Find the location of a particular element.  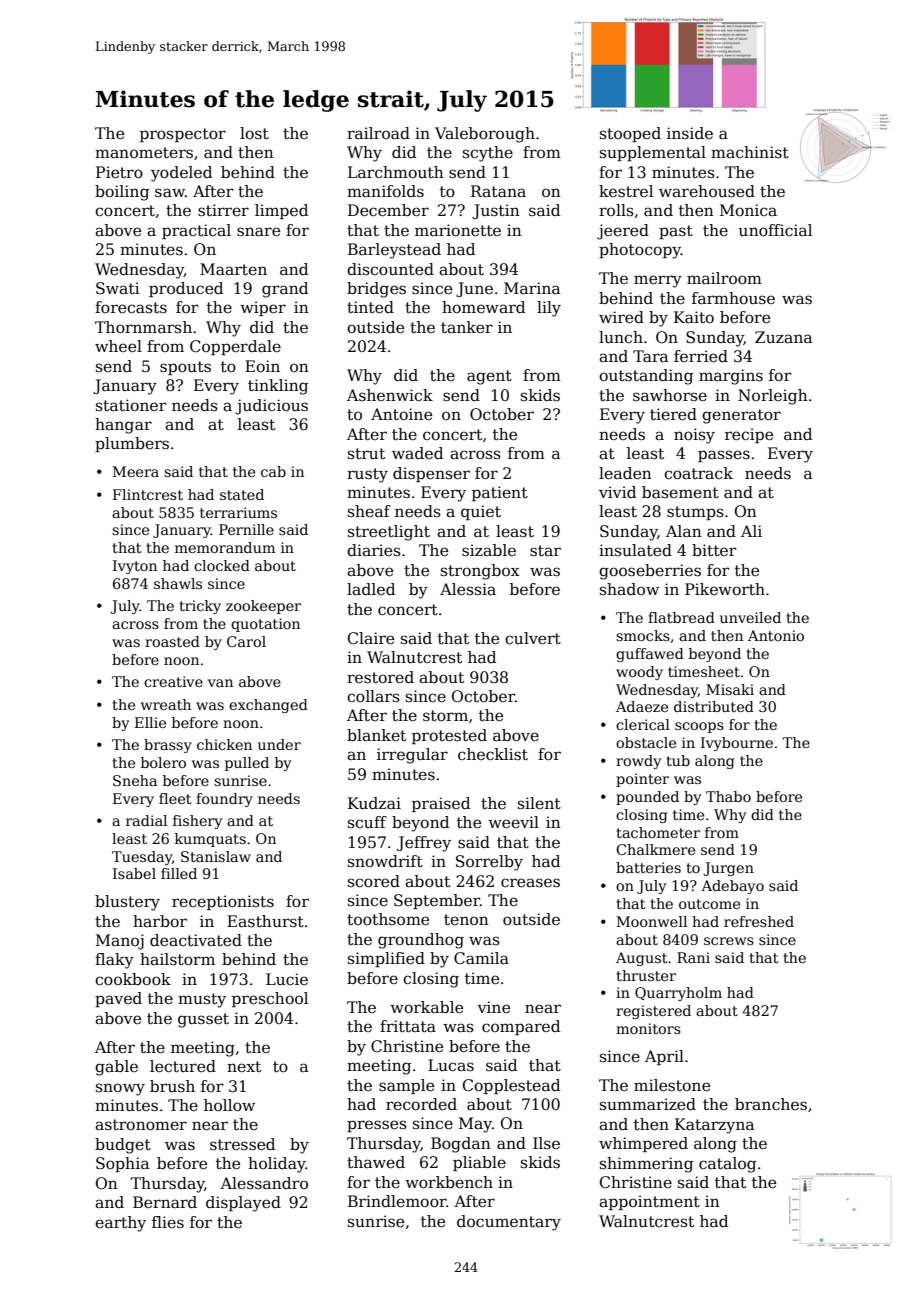

cab is located at coordinates (273, 471).
